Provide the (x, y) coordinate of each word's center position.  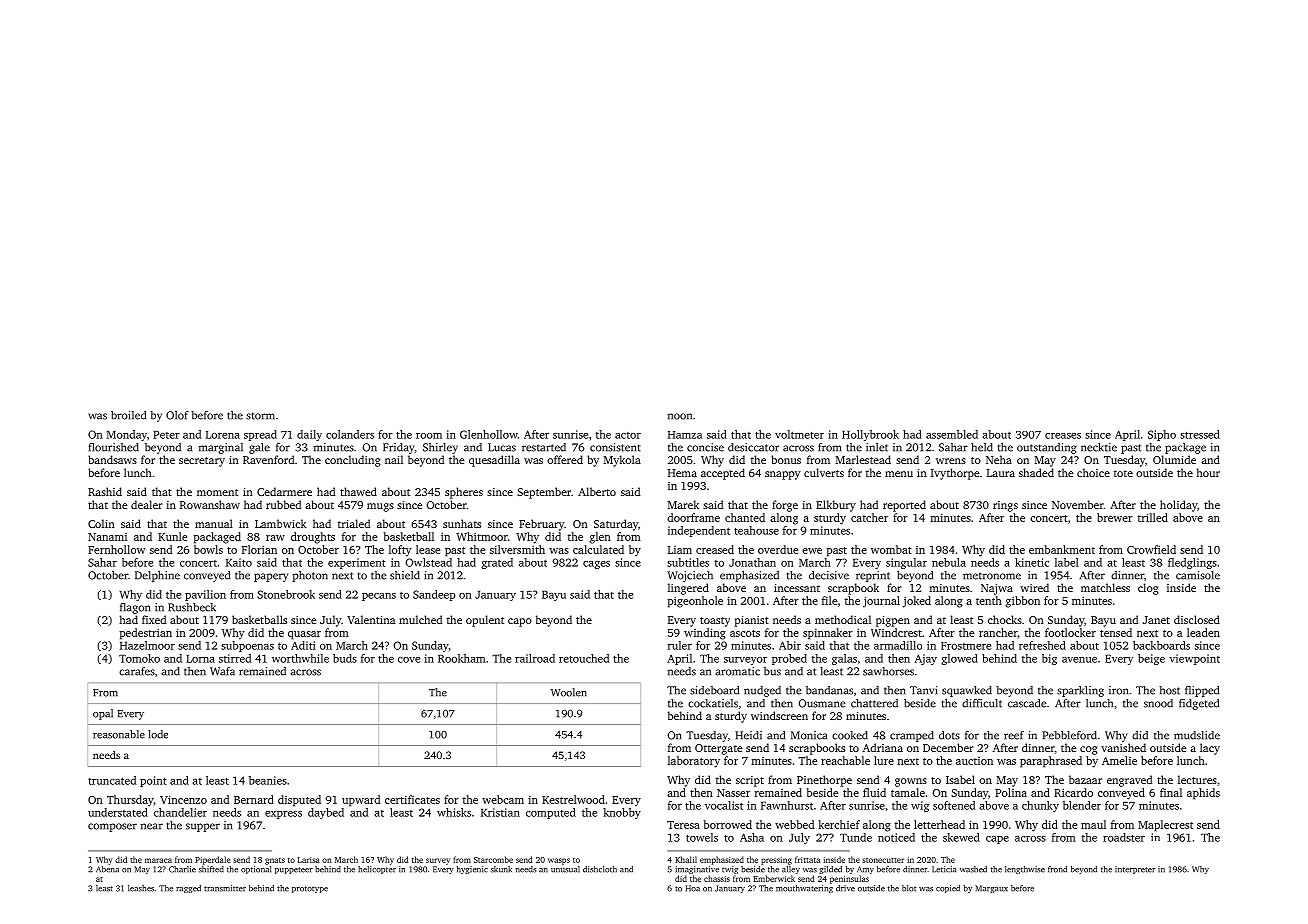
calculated (598, 549)
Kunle (172, 536)
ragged (188, 889)
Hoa (692, 888)
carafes (137, 671)
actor (628, 435)
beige (1151, 659)
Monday (127, 435)
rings (1005, 506)
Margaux (991, 889)
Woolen (569, 692)
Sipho (1162, 435)
